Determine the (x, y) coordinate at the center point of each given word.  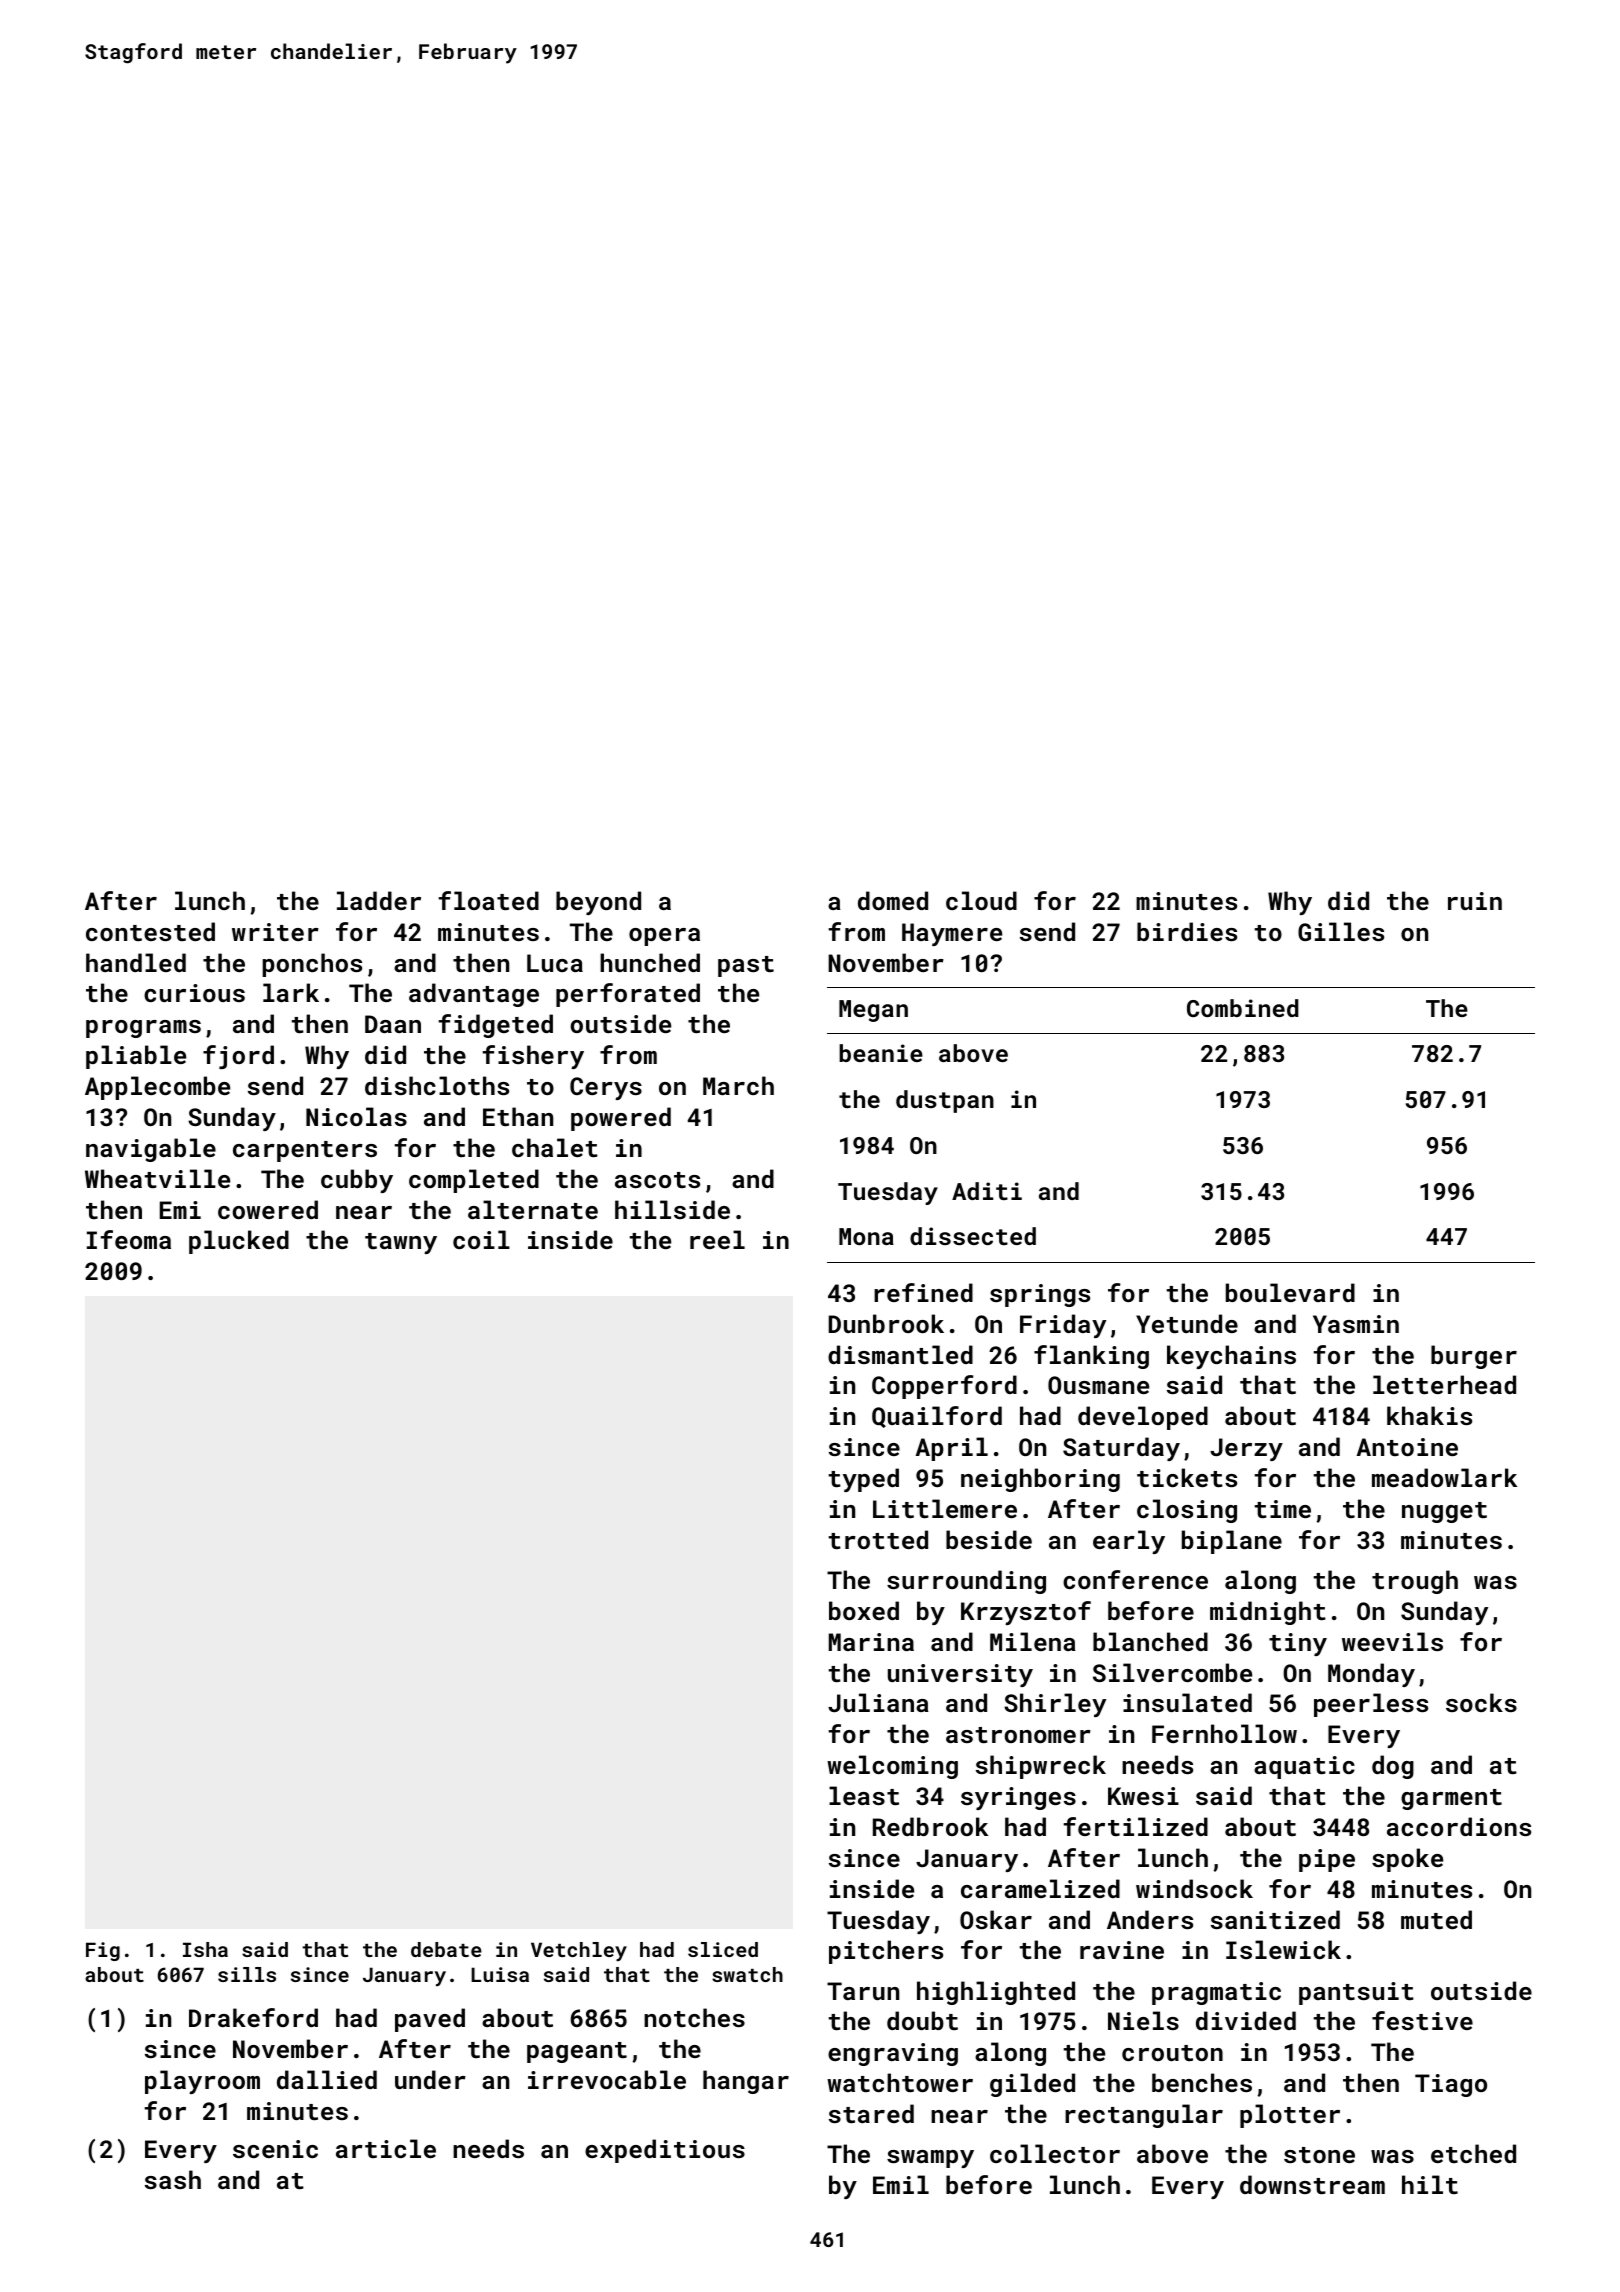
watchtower (900, 2082)
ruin (1475, 901)
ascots (657, 1180)
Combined (1243, 1008)
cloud (981, 900)
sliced (723, 1949)
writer (275, 932)
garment (1451, 1799)
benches (1202, 2082)
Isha (205, 1949)
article (386, 2148)
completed (474, 1181)
